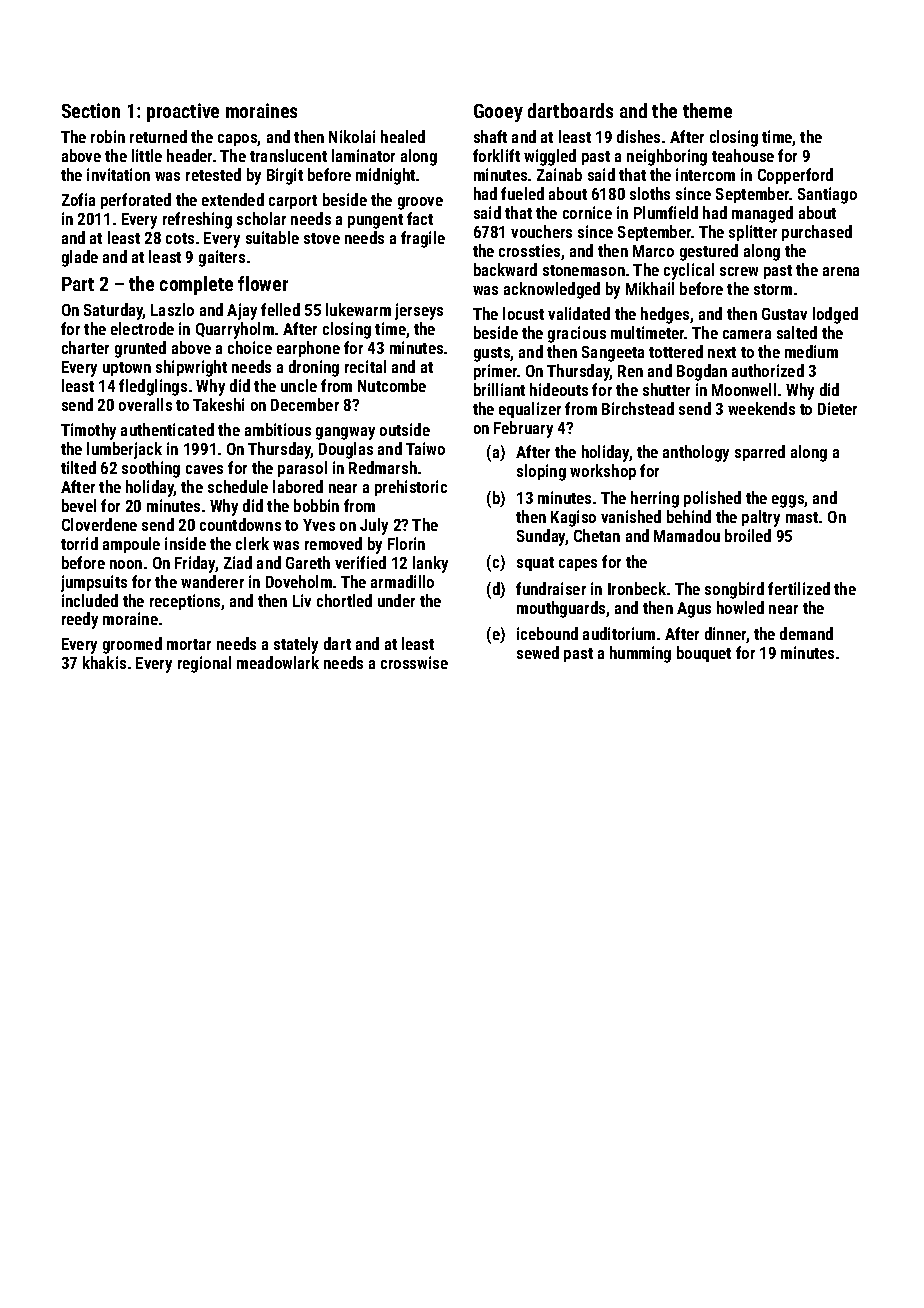 The image size is (924, 1308). I want to click on sewed, so click(538, 652).
